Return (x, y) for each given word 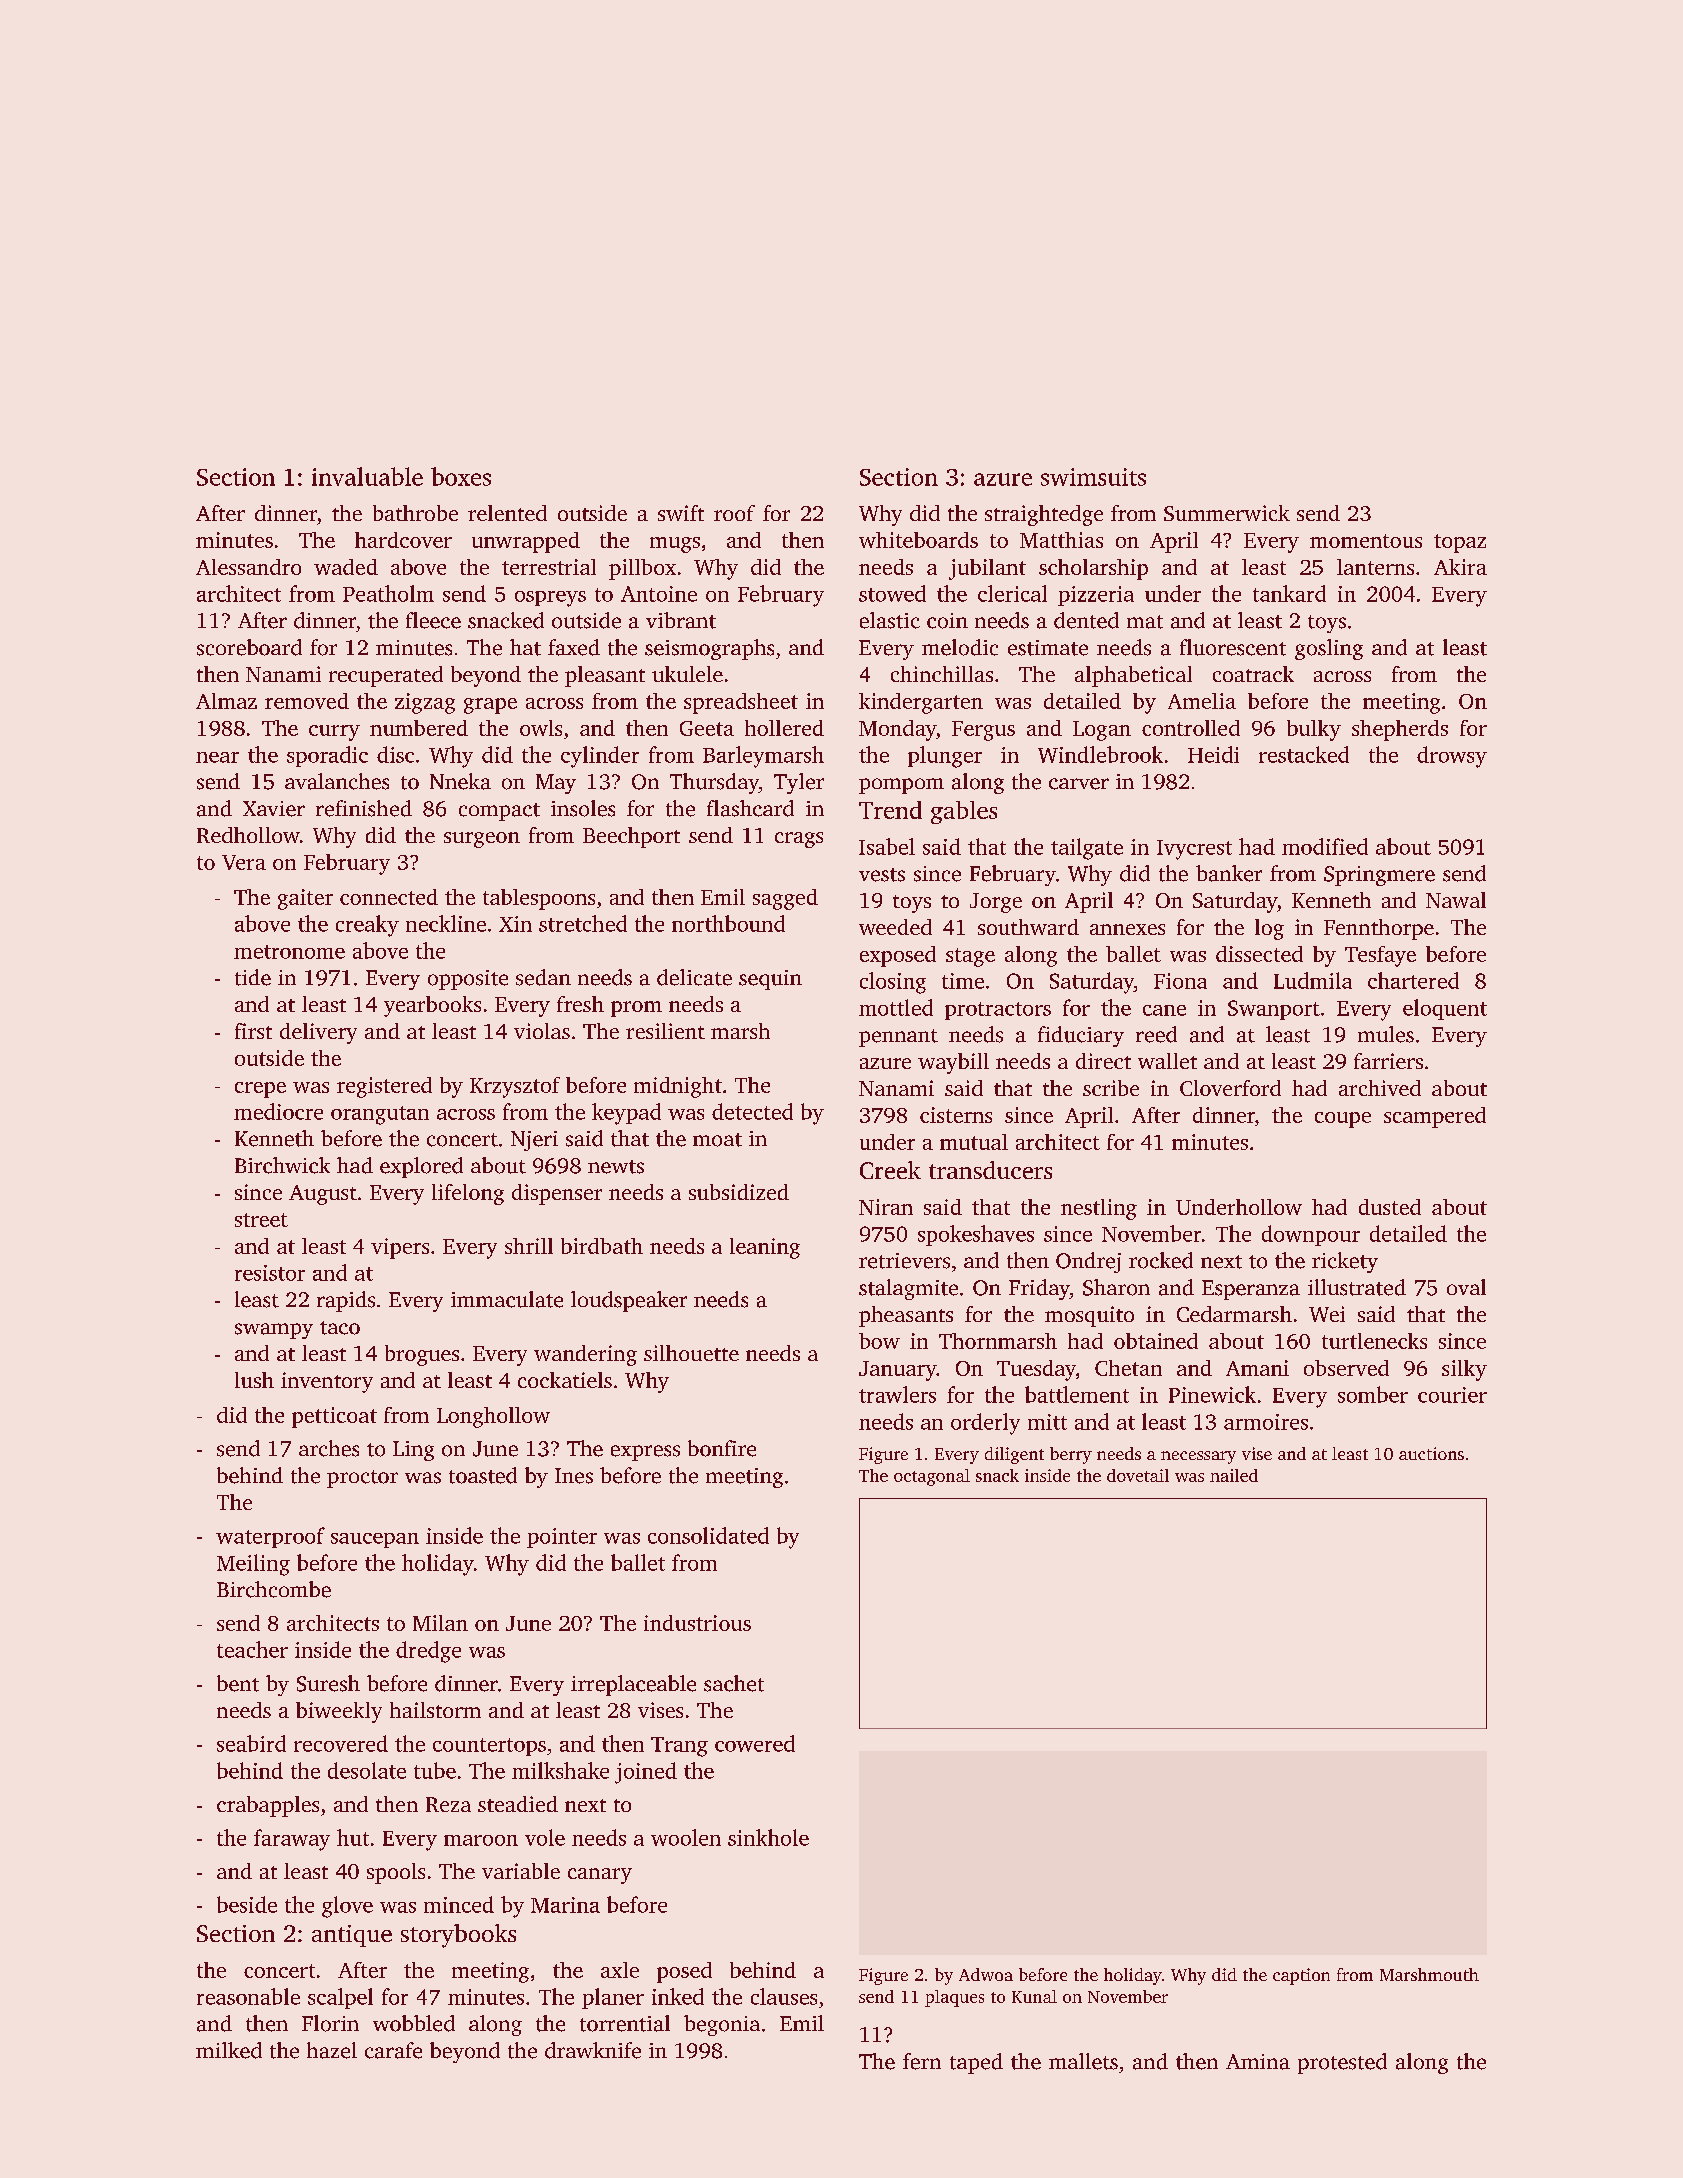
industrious (697, 1623)
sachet (734, 1683)
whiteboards (918, 540)
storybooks (458, 1936)
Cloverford (1230, 1088)
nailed (1234, 1475)
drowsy (1452, 757)
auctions (1431, 1453)
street (261, 1220)
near (217, 757)
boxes (461, 476)
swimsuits (1093, 477)
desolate (367, 1770)
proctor (362, 1479)
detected (752, 1111)
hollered (784, 728)
